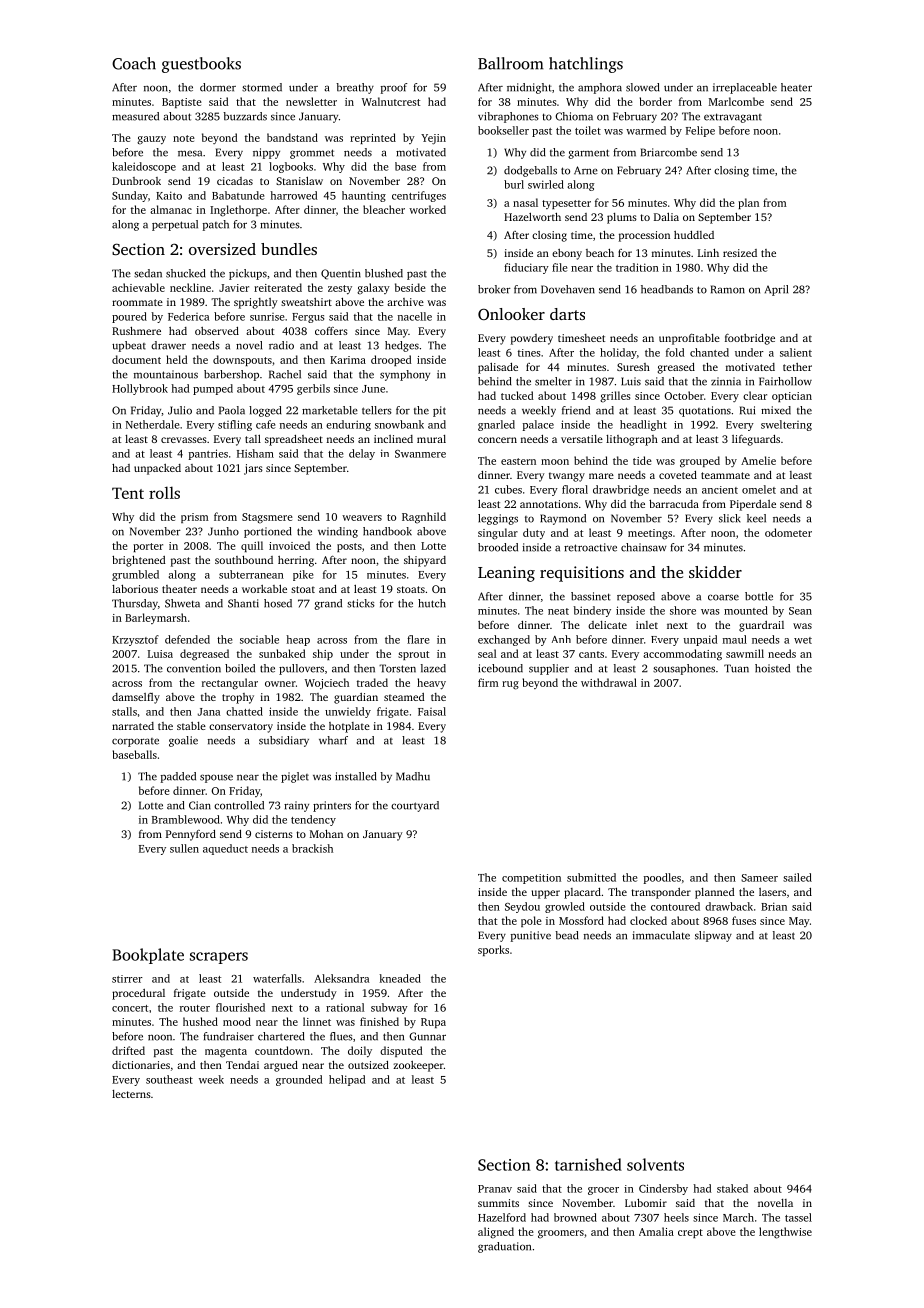 The width and height of the document is (924, 1308). I want to click on Tent, so click(128, 493).
